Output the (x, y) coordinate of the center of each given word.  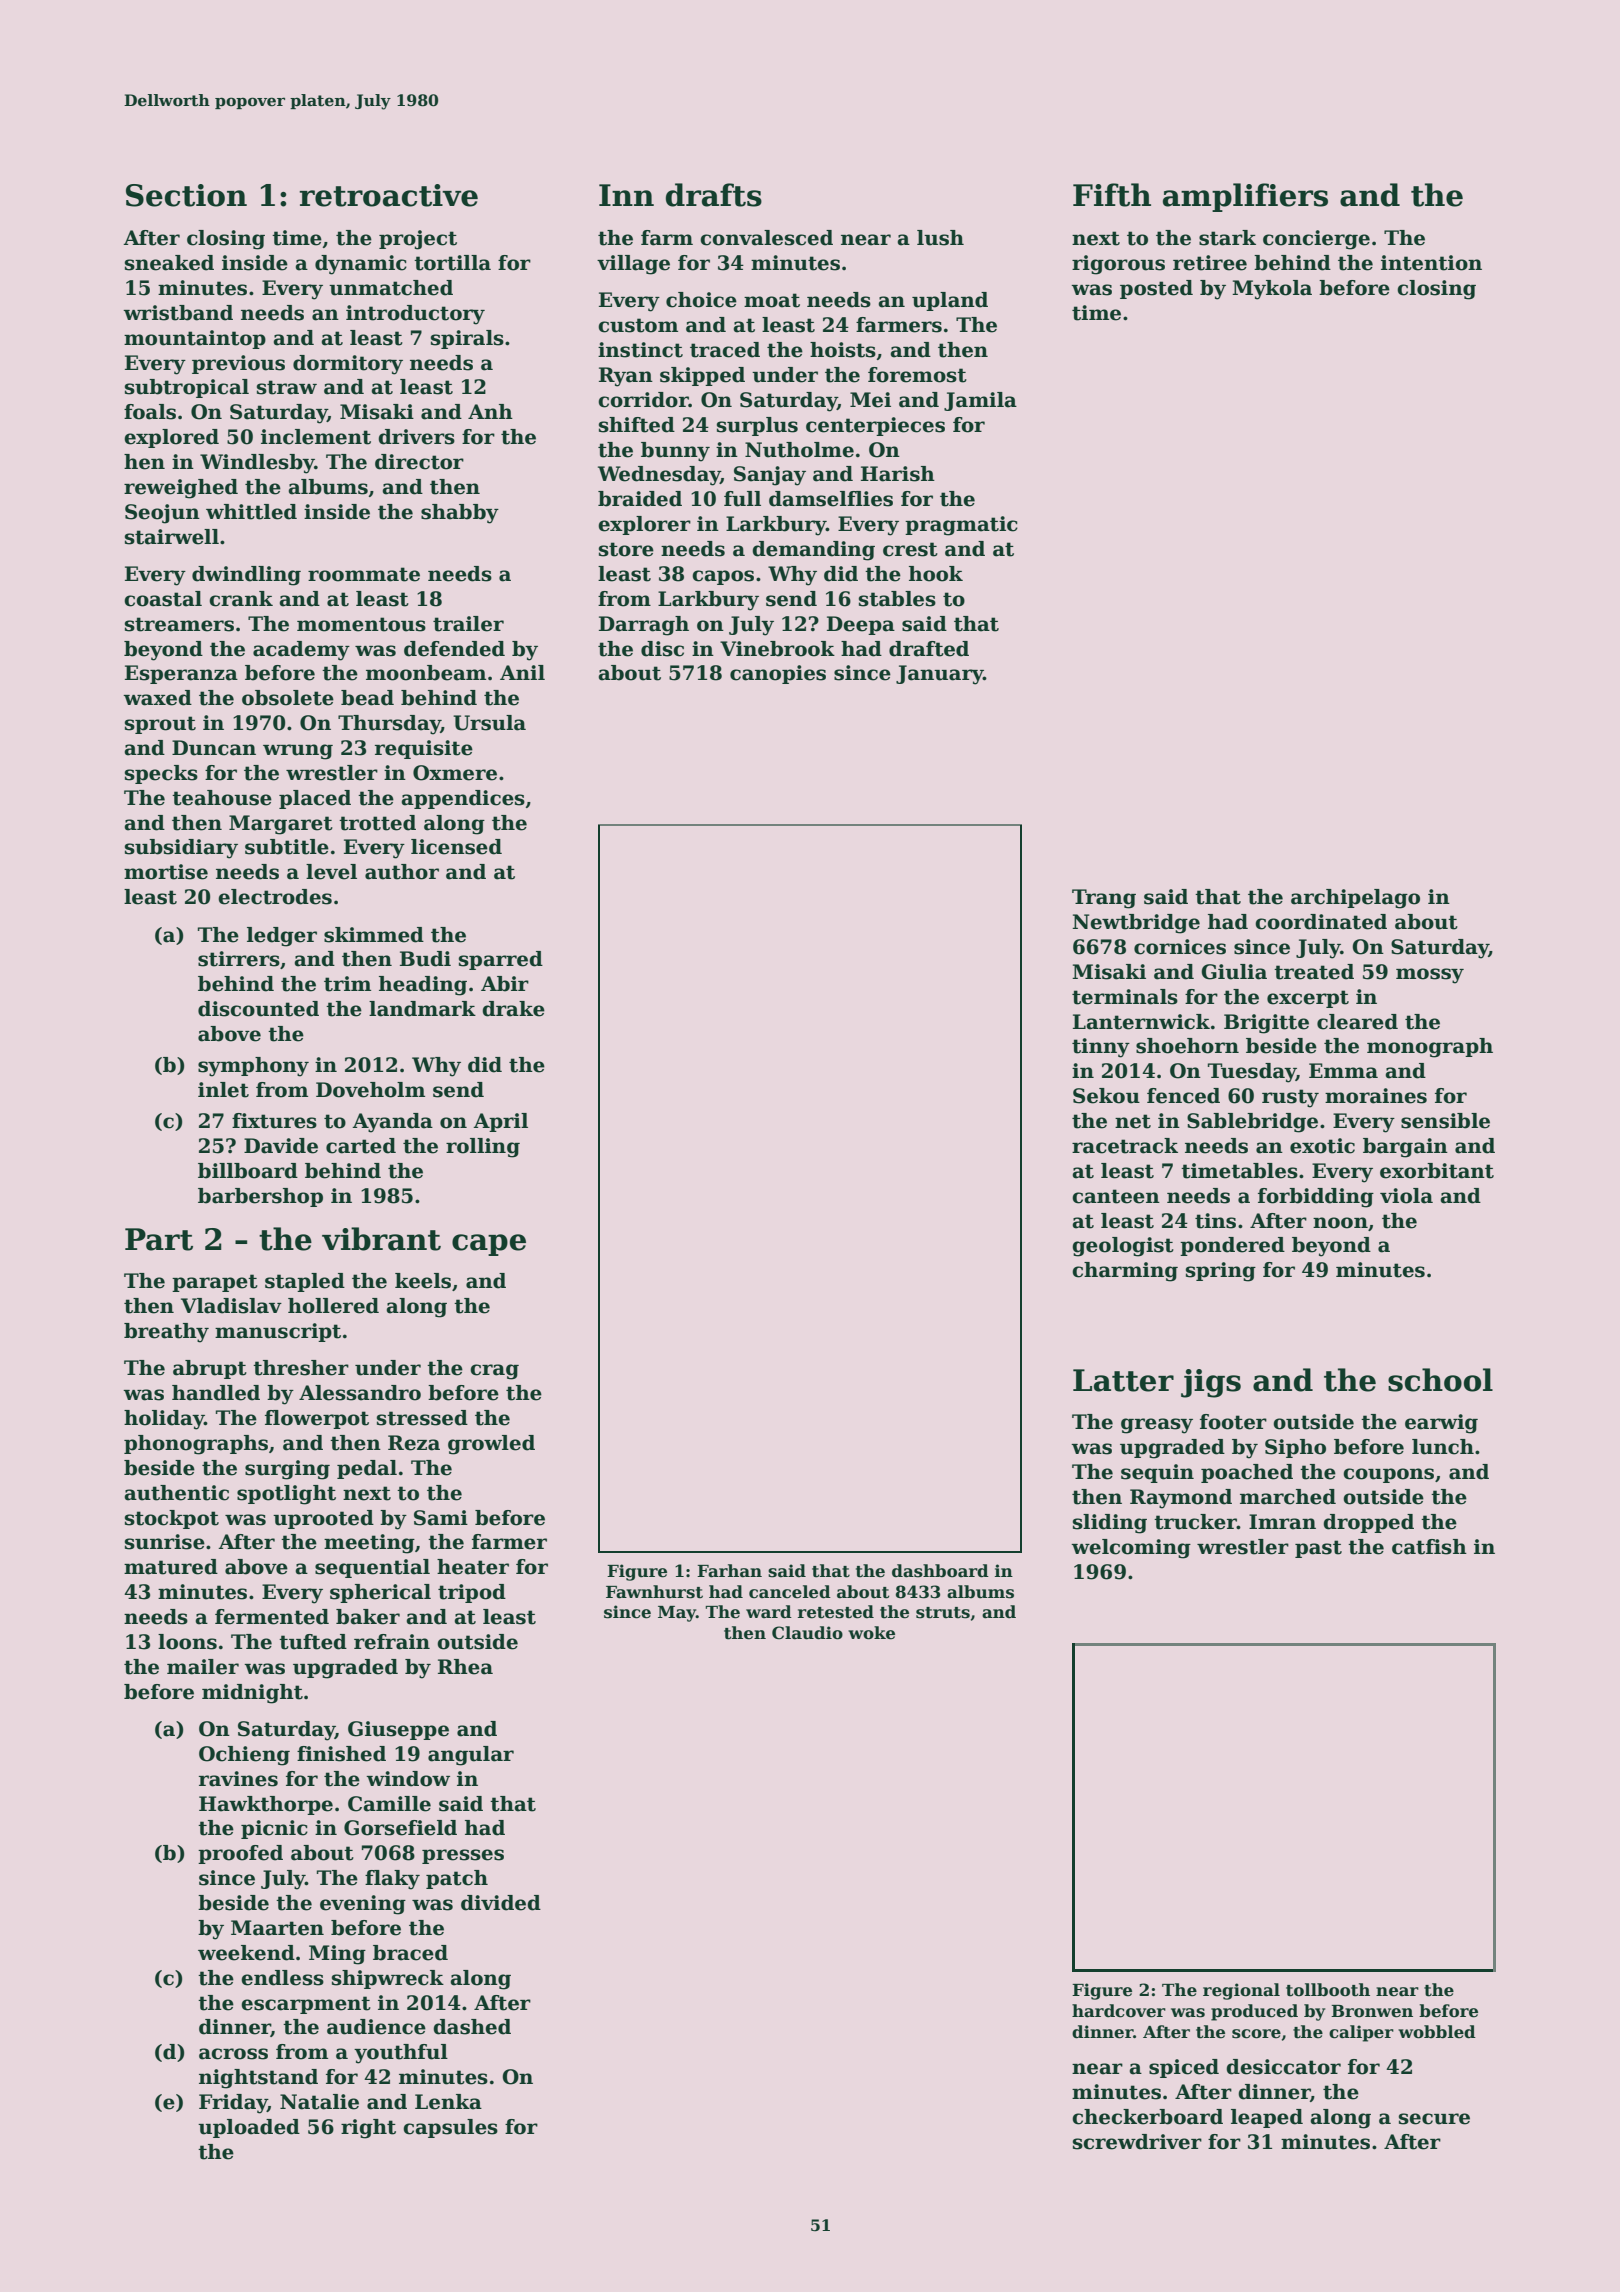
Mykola (1272, 290)
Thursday (389, 725)
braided (640, 499)
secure (1434, 2119)
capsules (450, 2128)
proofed (240, 1854)
